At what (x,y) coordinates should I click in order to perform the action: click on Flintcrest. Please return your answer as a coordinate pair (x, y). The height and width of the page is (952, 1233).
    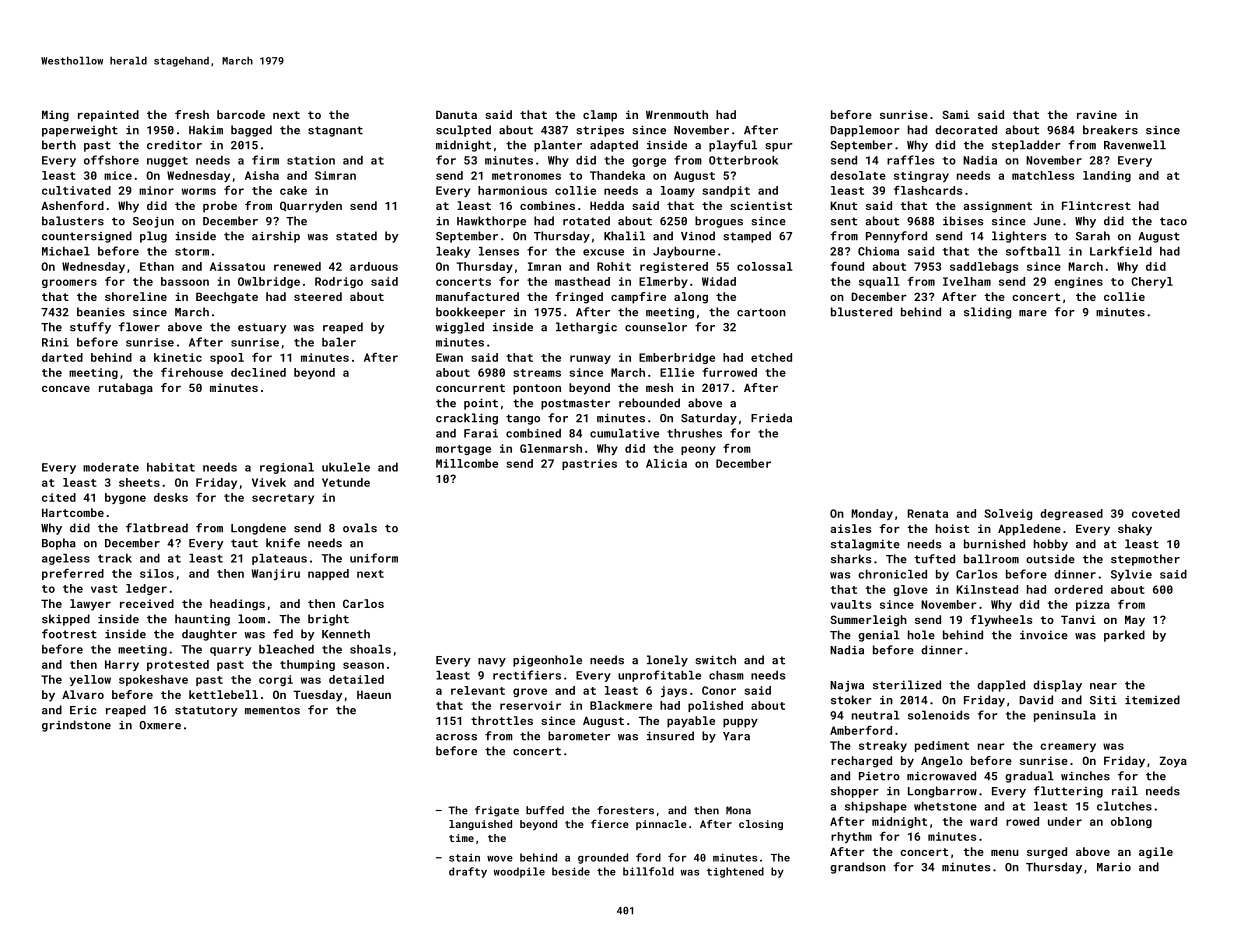
    Looking at the image, I should click on (1096, 205).
